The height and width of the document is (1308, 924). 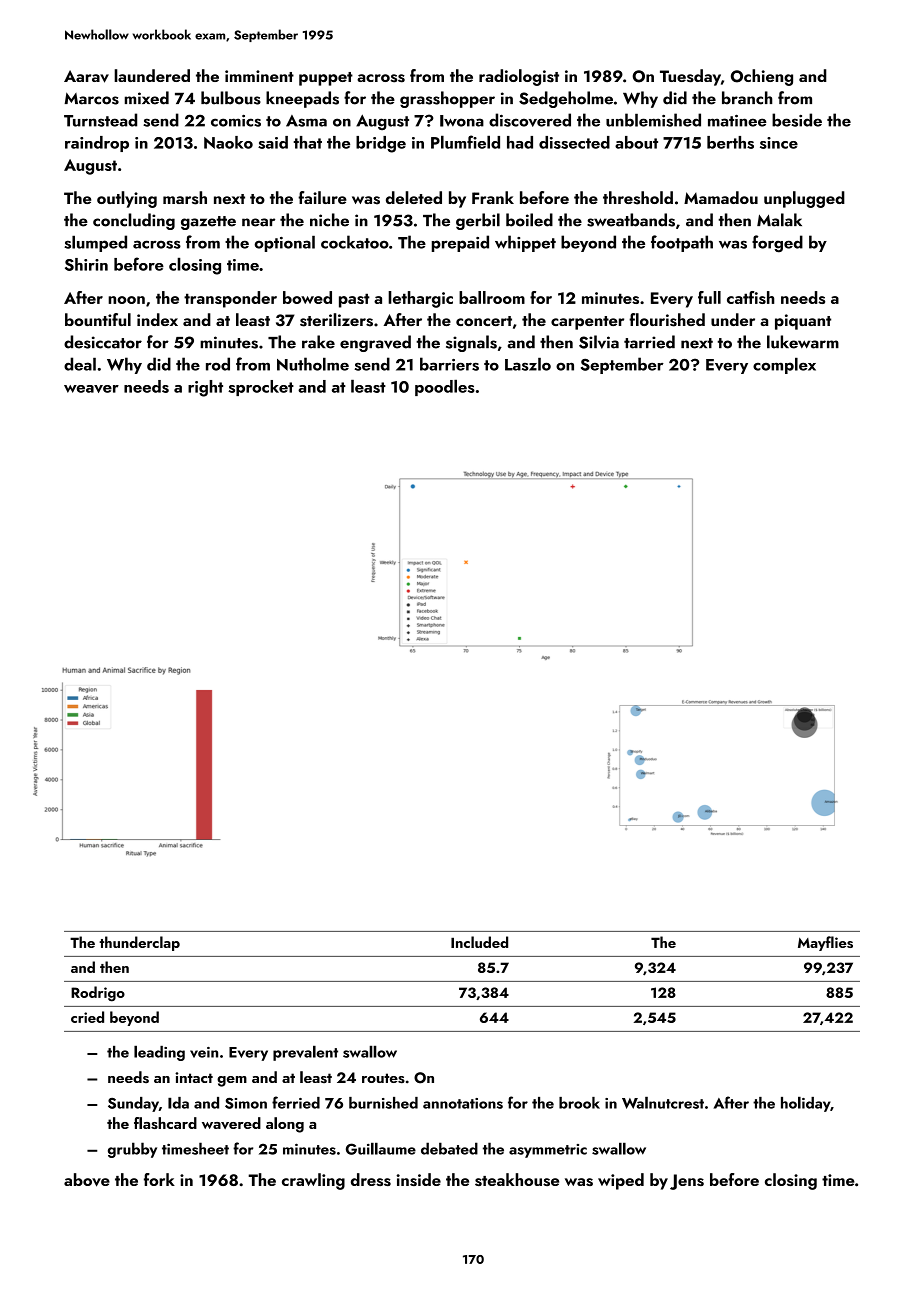 What do you see at coordinates (803, 342) in the document?
I see `lukewarm` at bounding box center [803, 342].
